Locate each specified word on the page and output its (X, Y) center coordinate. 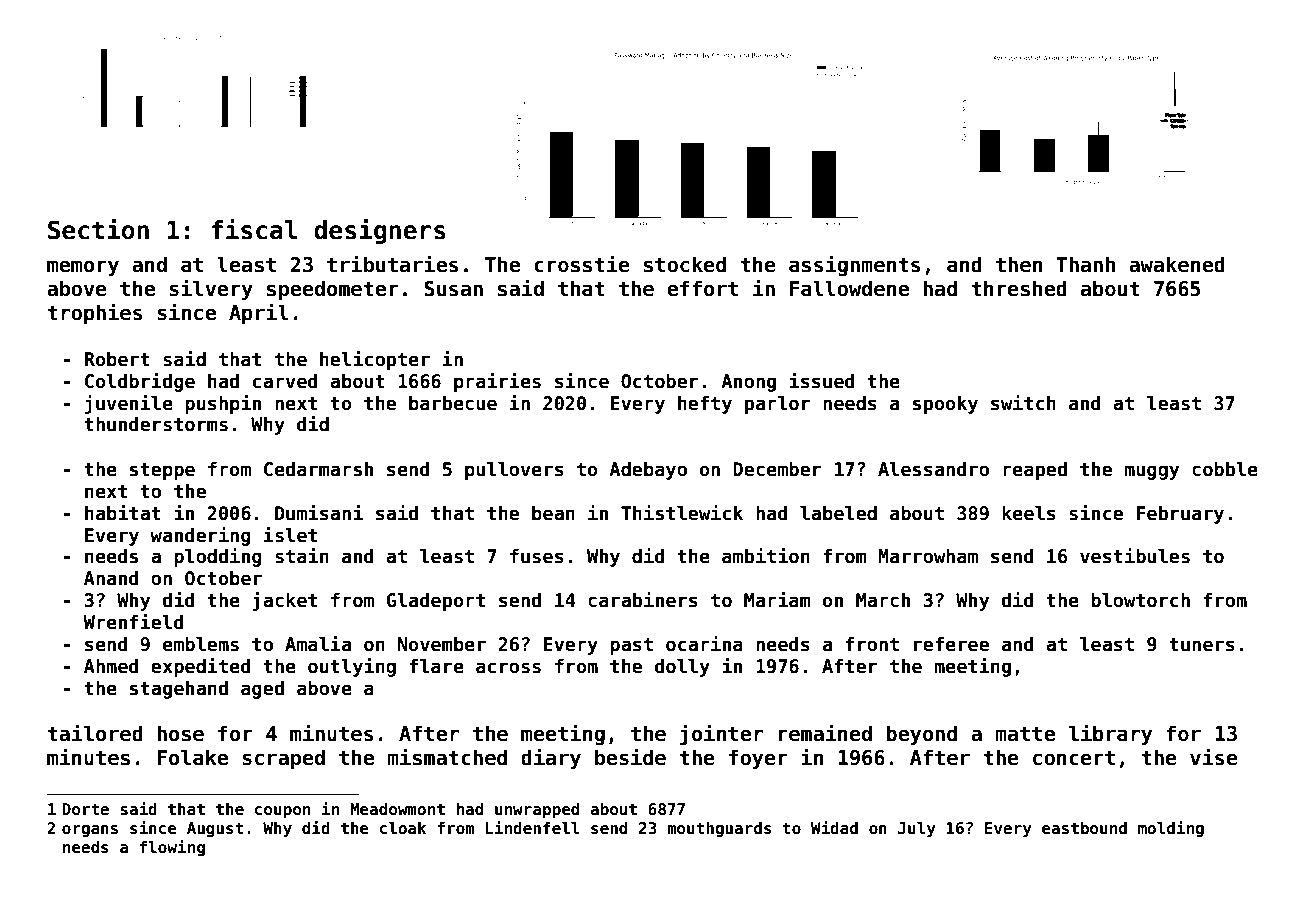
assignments (854, 265)
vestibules (1135, 556)
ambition (766, 556)
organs (90, 831)
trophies (94, 313)
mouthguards (719, 829)
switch (1023, 403)
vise (1214, 757)
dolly (682, 667)
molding (1171, 829)
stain (302, 556)
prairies (497, 382)
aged (262, 689)
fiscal (254, 229)
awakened (1177, 264)
